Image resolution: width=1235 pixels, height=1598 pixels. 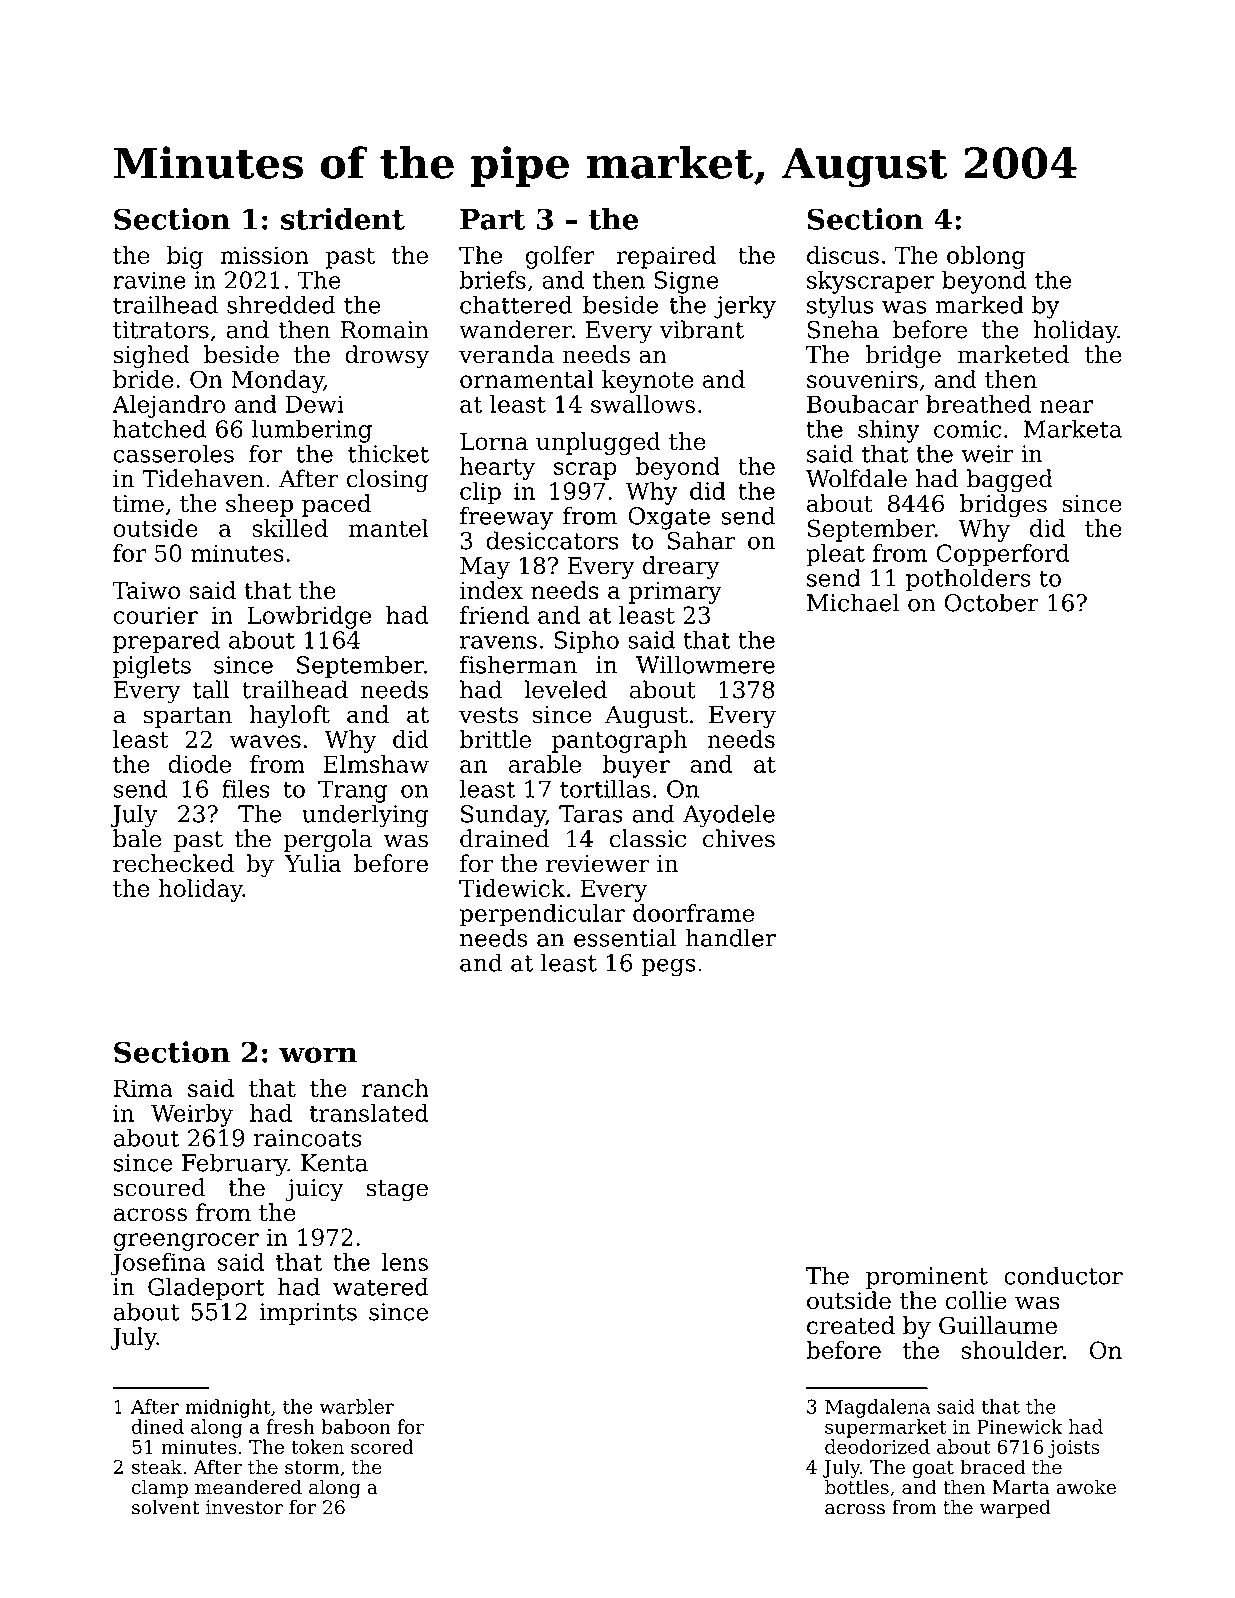 I want to click on steak, so click(x=157, y=1466).
